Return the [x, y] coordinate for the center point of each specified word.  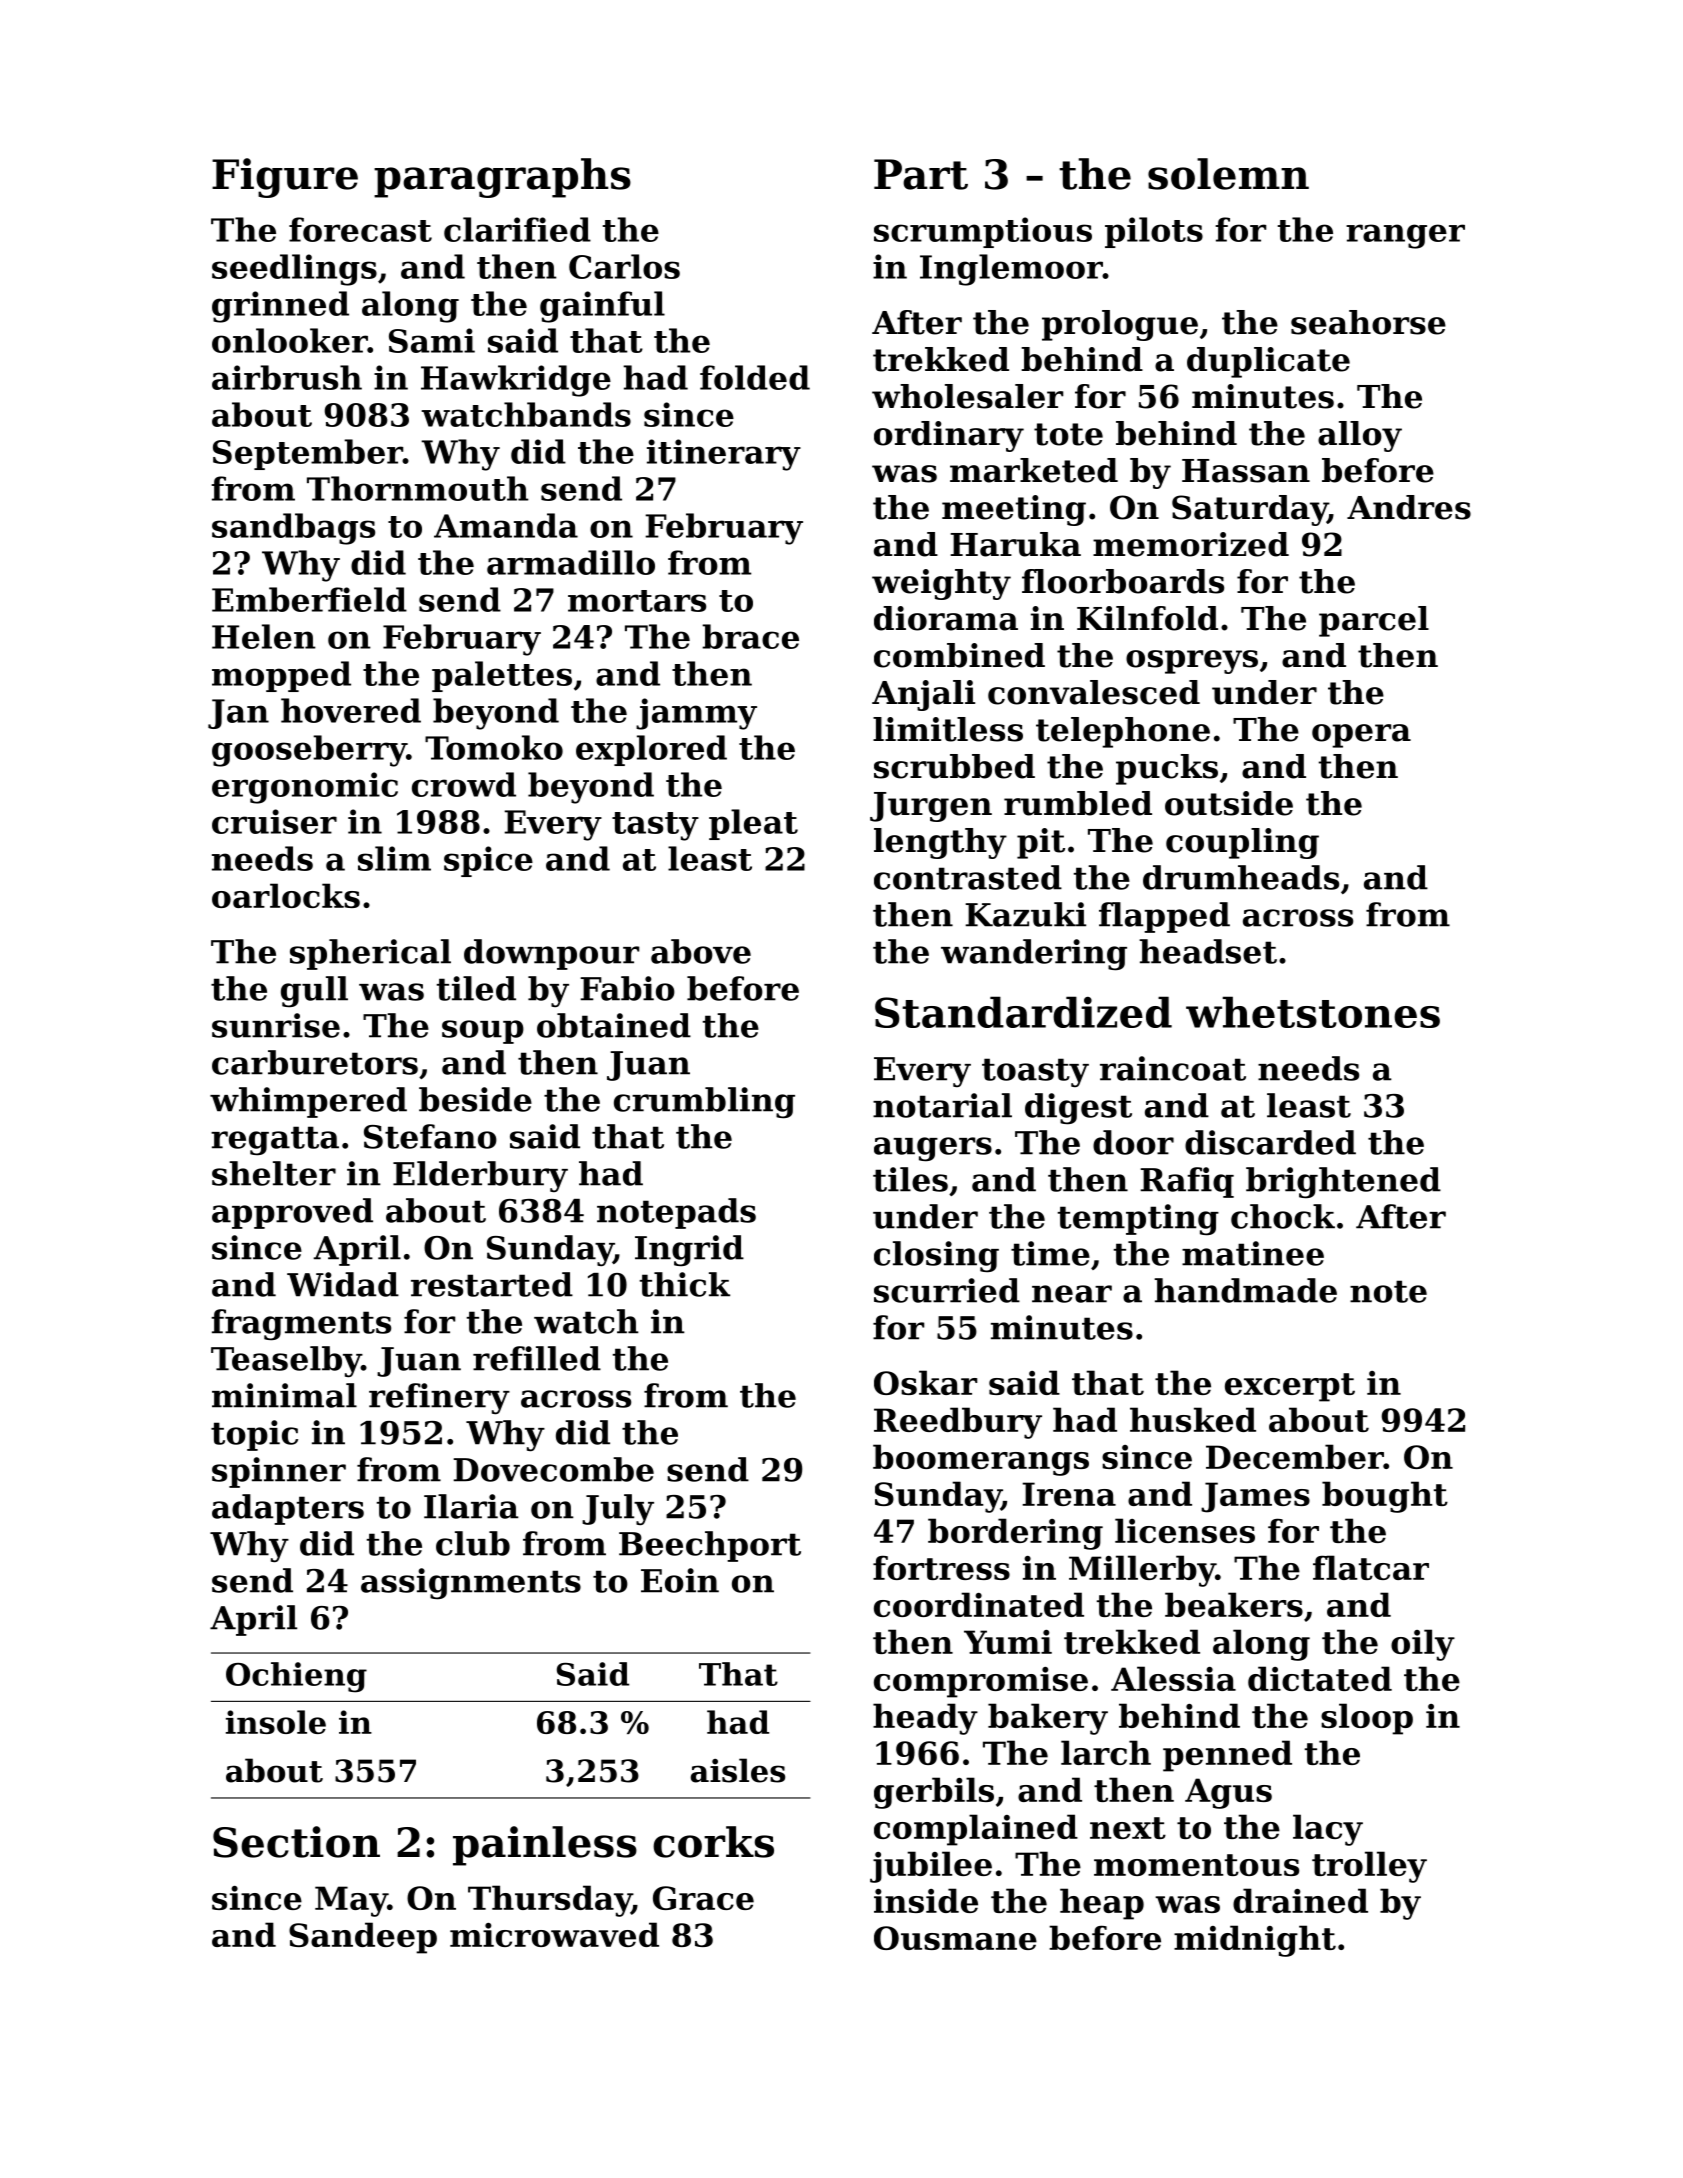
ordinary [949, 436]
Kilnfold [1147, 618]
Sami [432, 340]
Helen [264, 636]
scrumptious [983, 232]
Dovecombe [553, 1469]
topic [254, 1435]
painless [545, 1846]
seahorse [1368, 322]
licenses [1185, 1530]
